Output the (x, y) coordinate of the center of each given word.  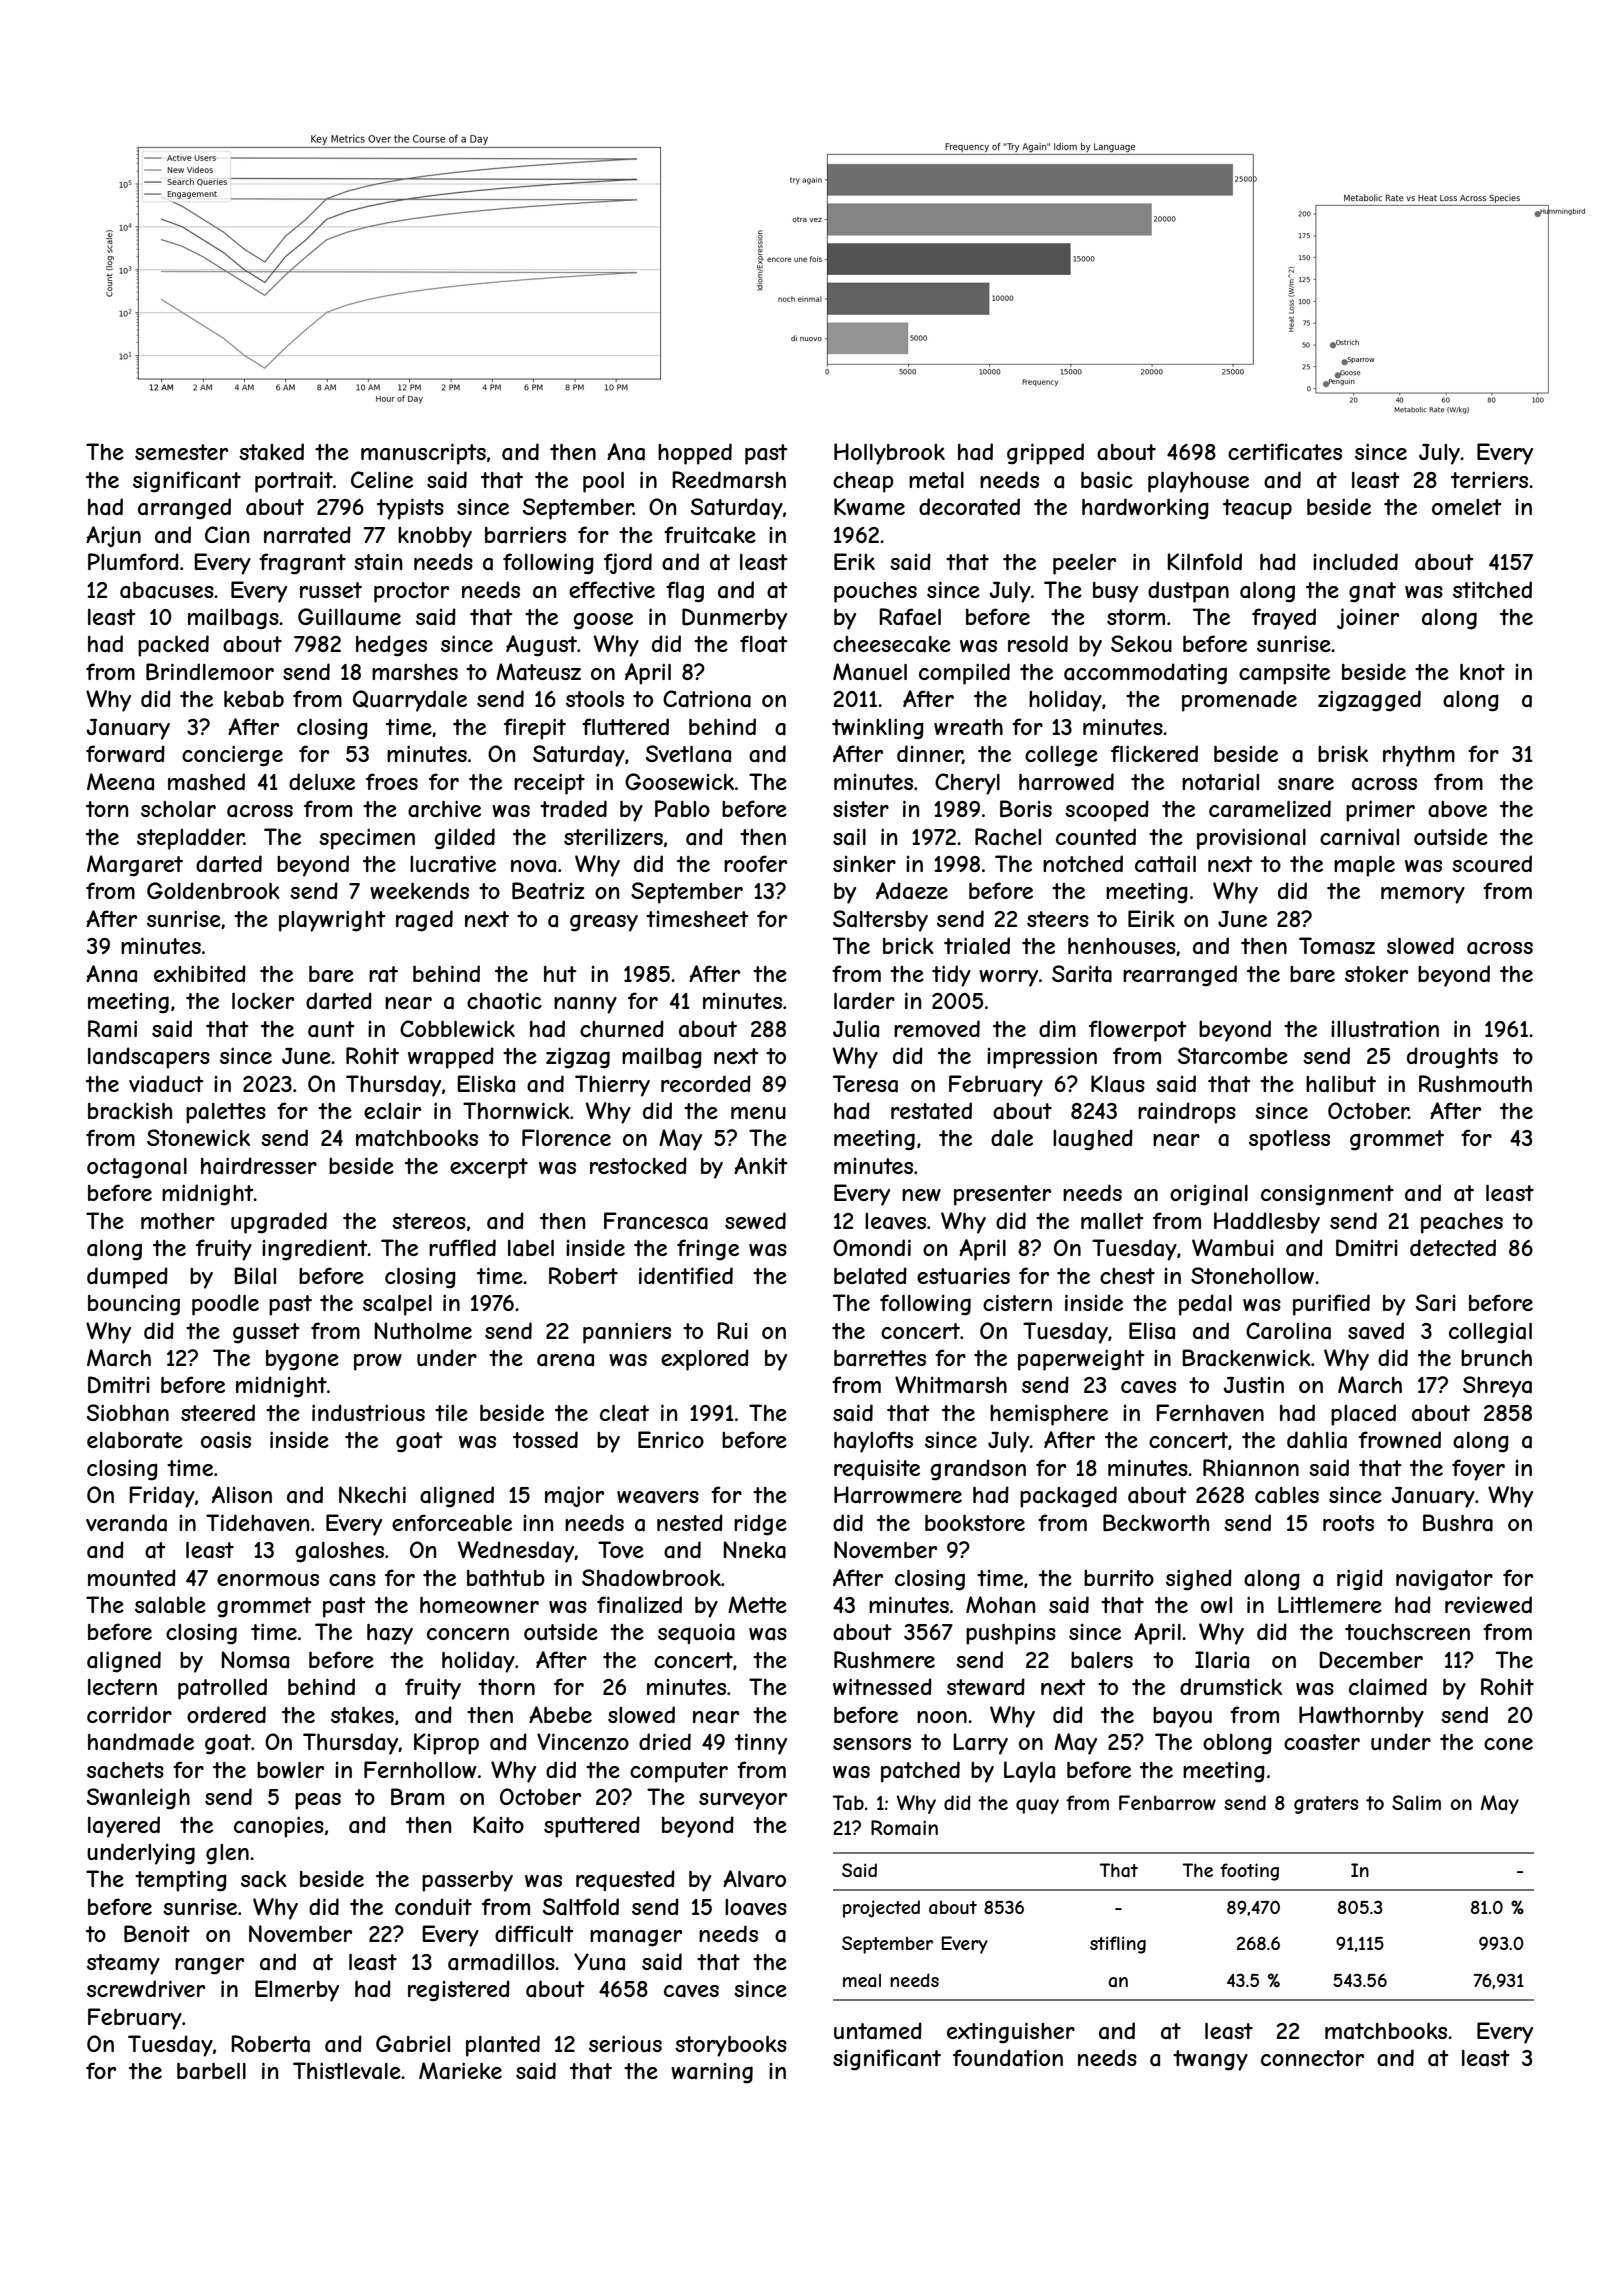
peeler (1084, 564)
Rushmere (884, 1659)
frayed (1284, 619)
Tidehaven (257, 1523)
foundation (1008, 2058)
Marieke (460, 2071)
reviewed (1488, 1604)
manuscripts (423, 454)
